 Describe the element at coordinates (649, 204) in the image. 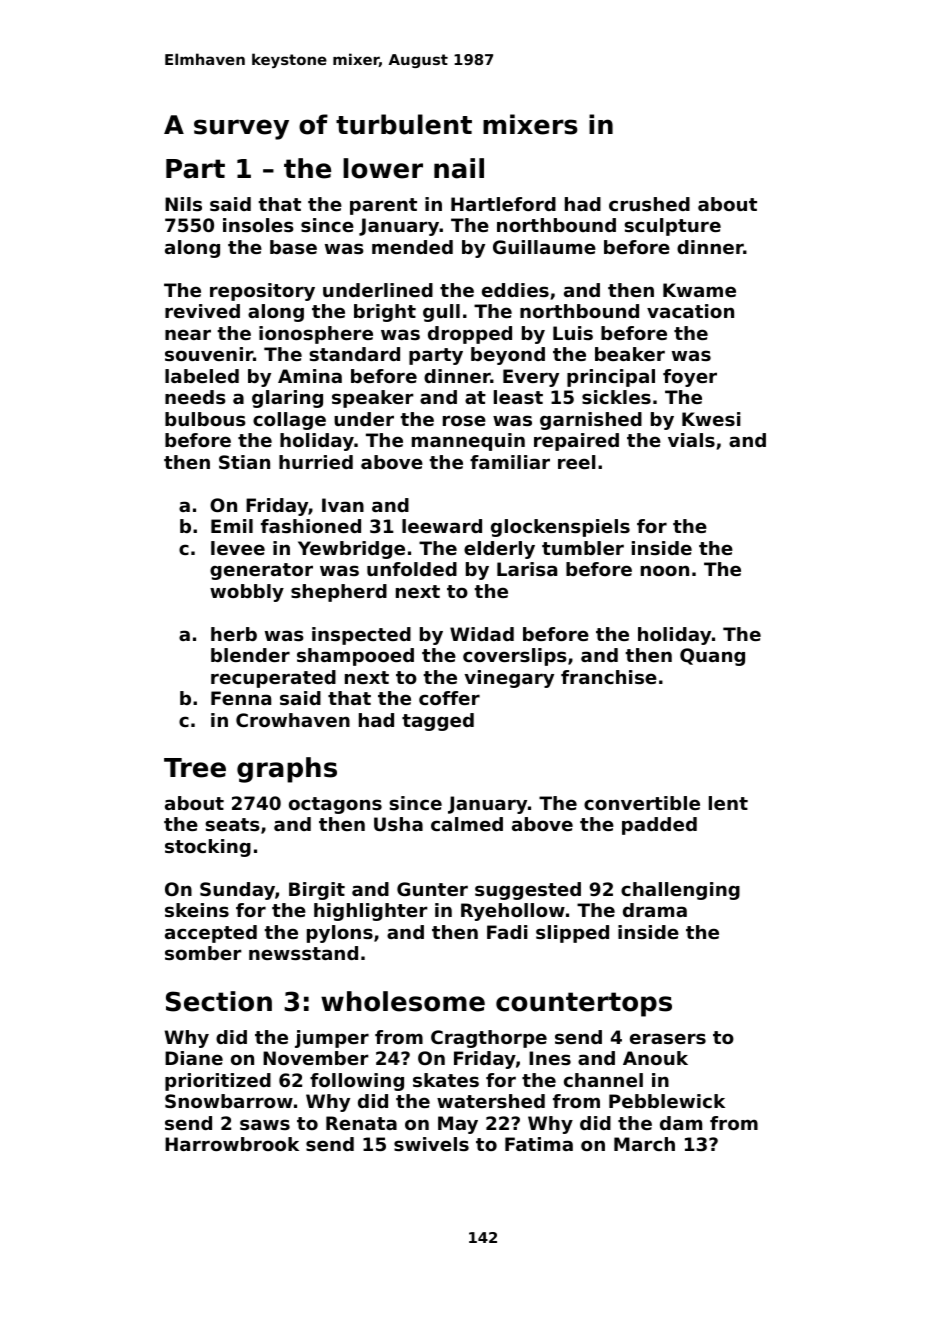

I see `crushed` at that location.
